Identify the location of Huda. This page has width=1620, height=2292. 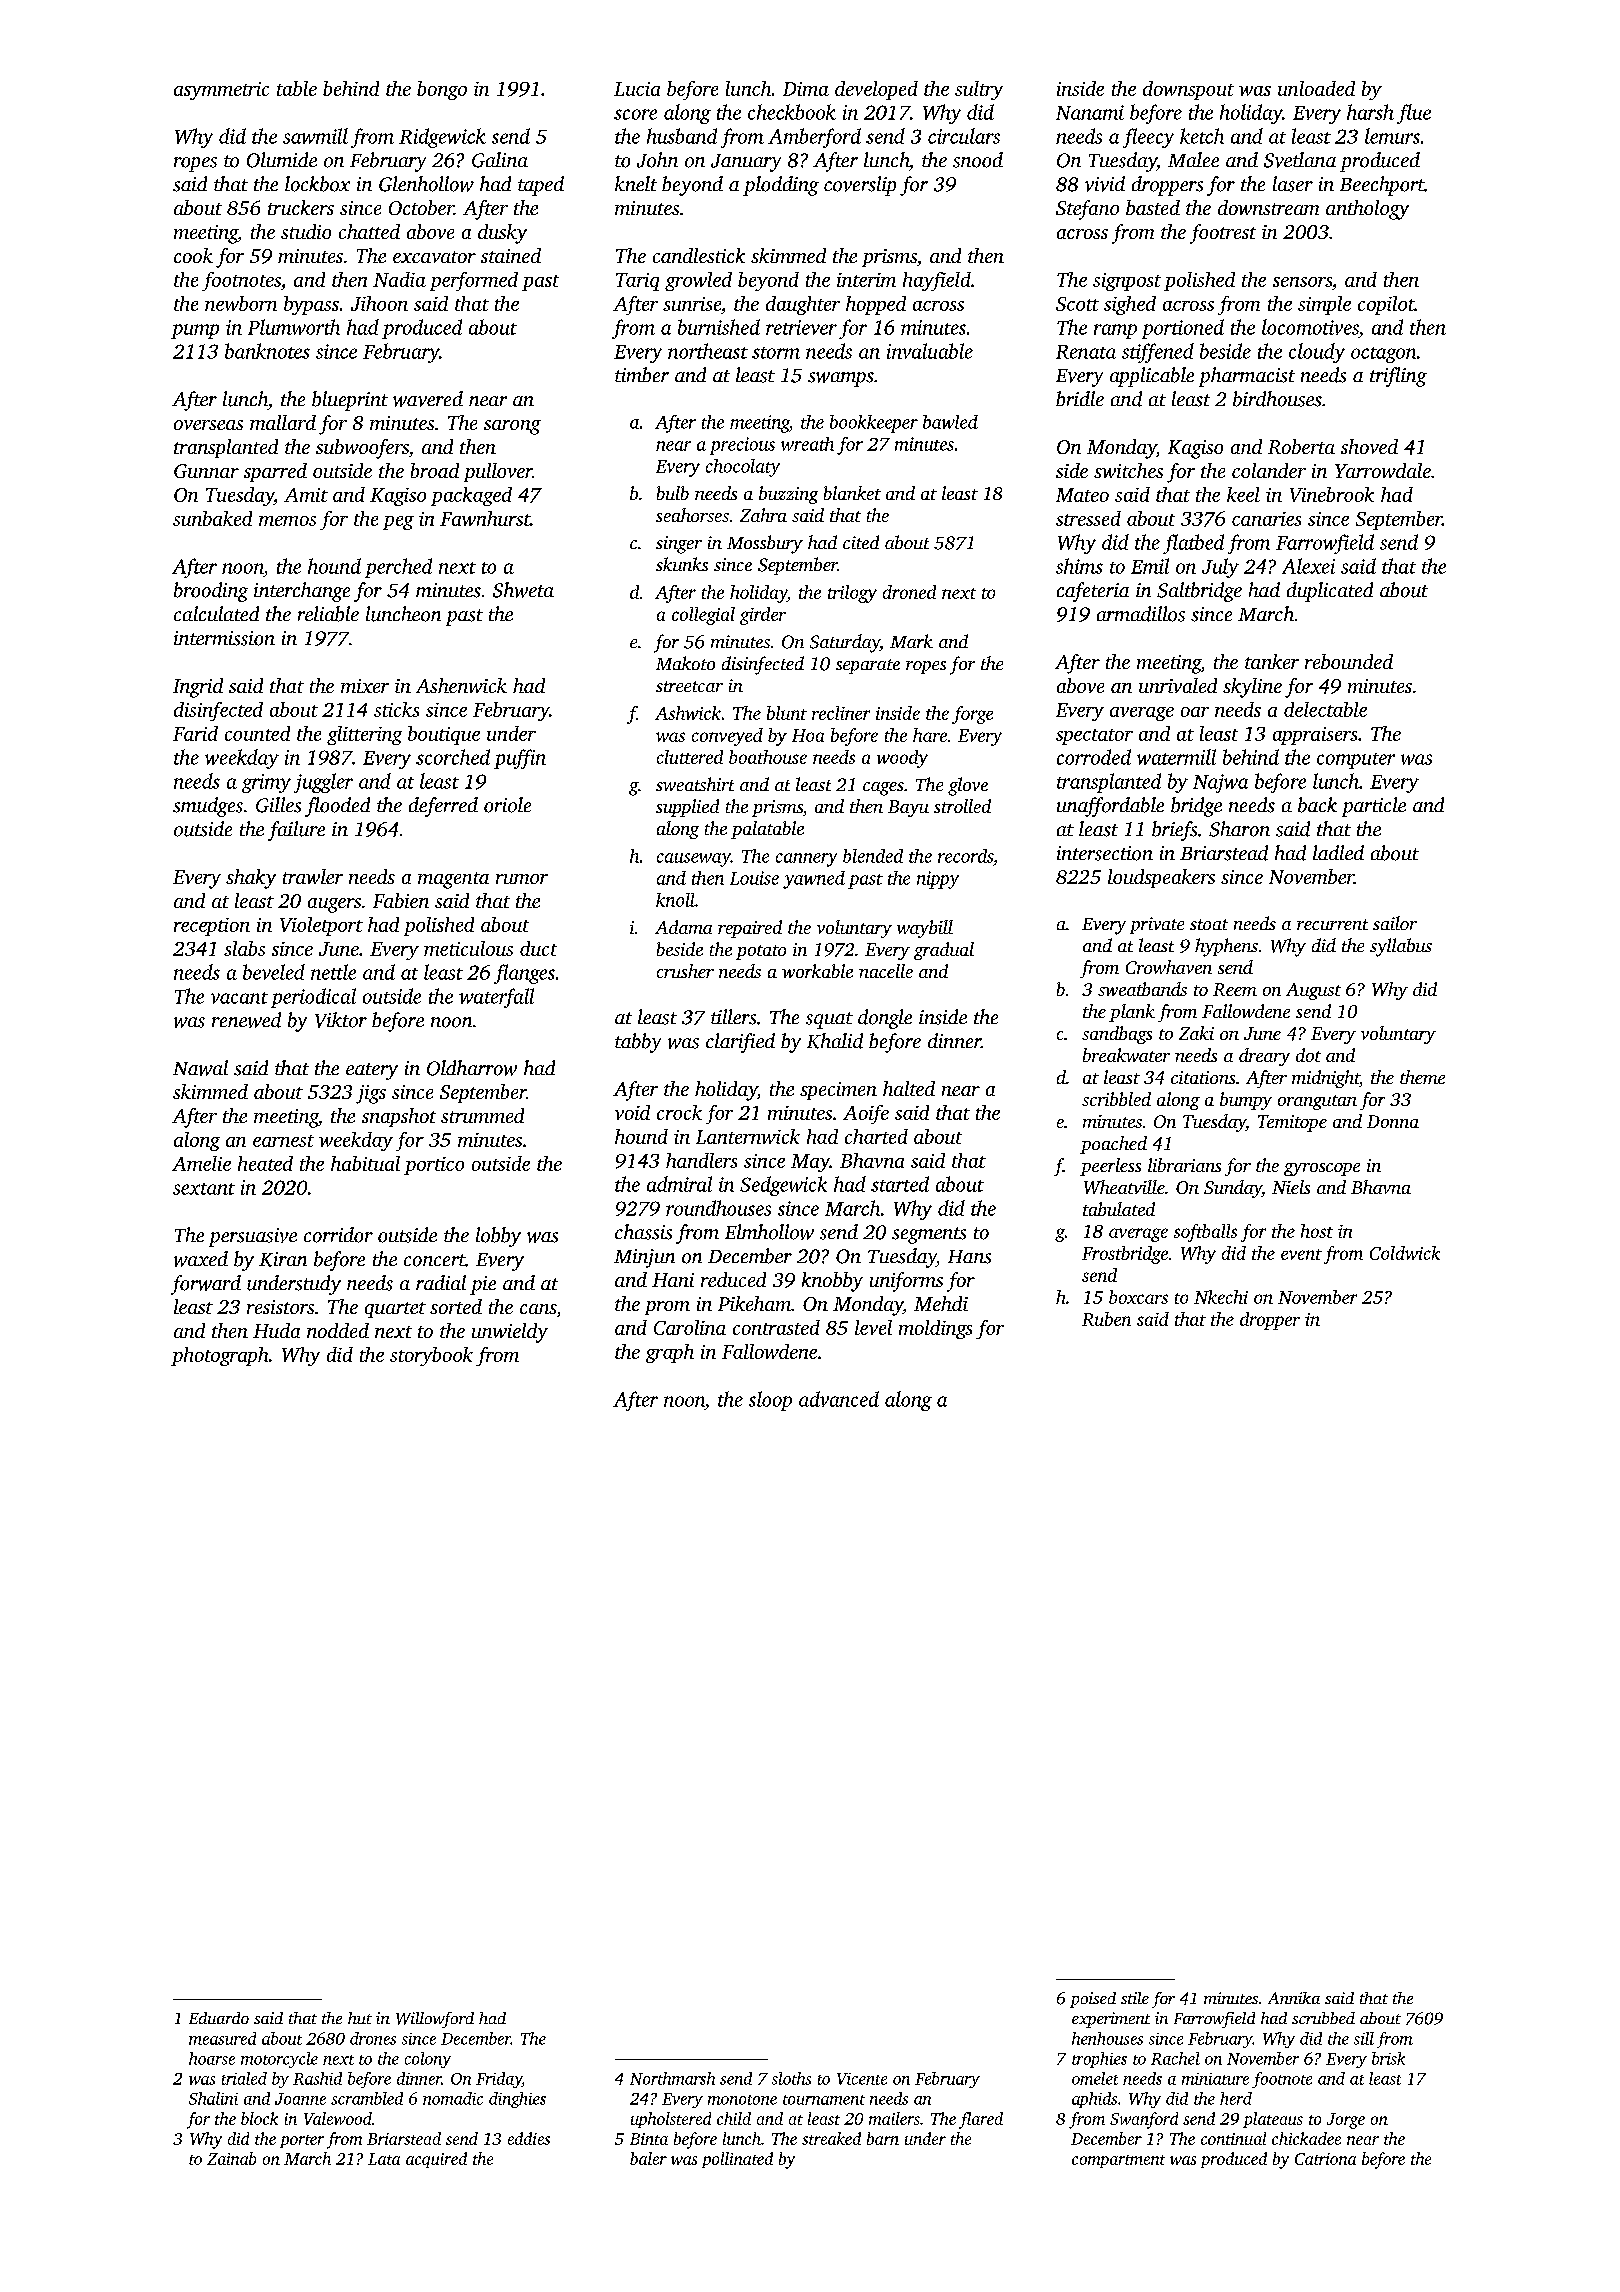
(276, 1330).
